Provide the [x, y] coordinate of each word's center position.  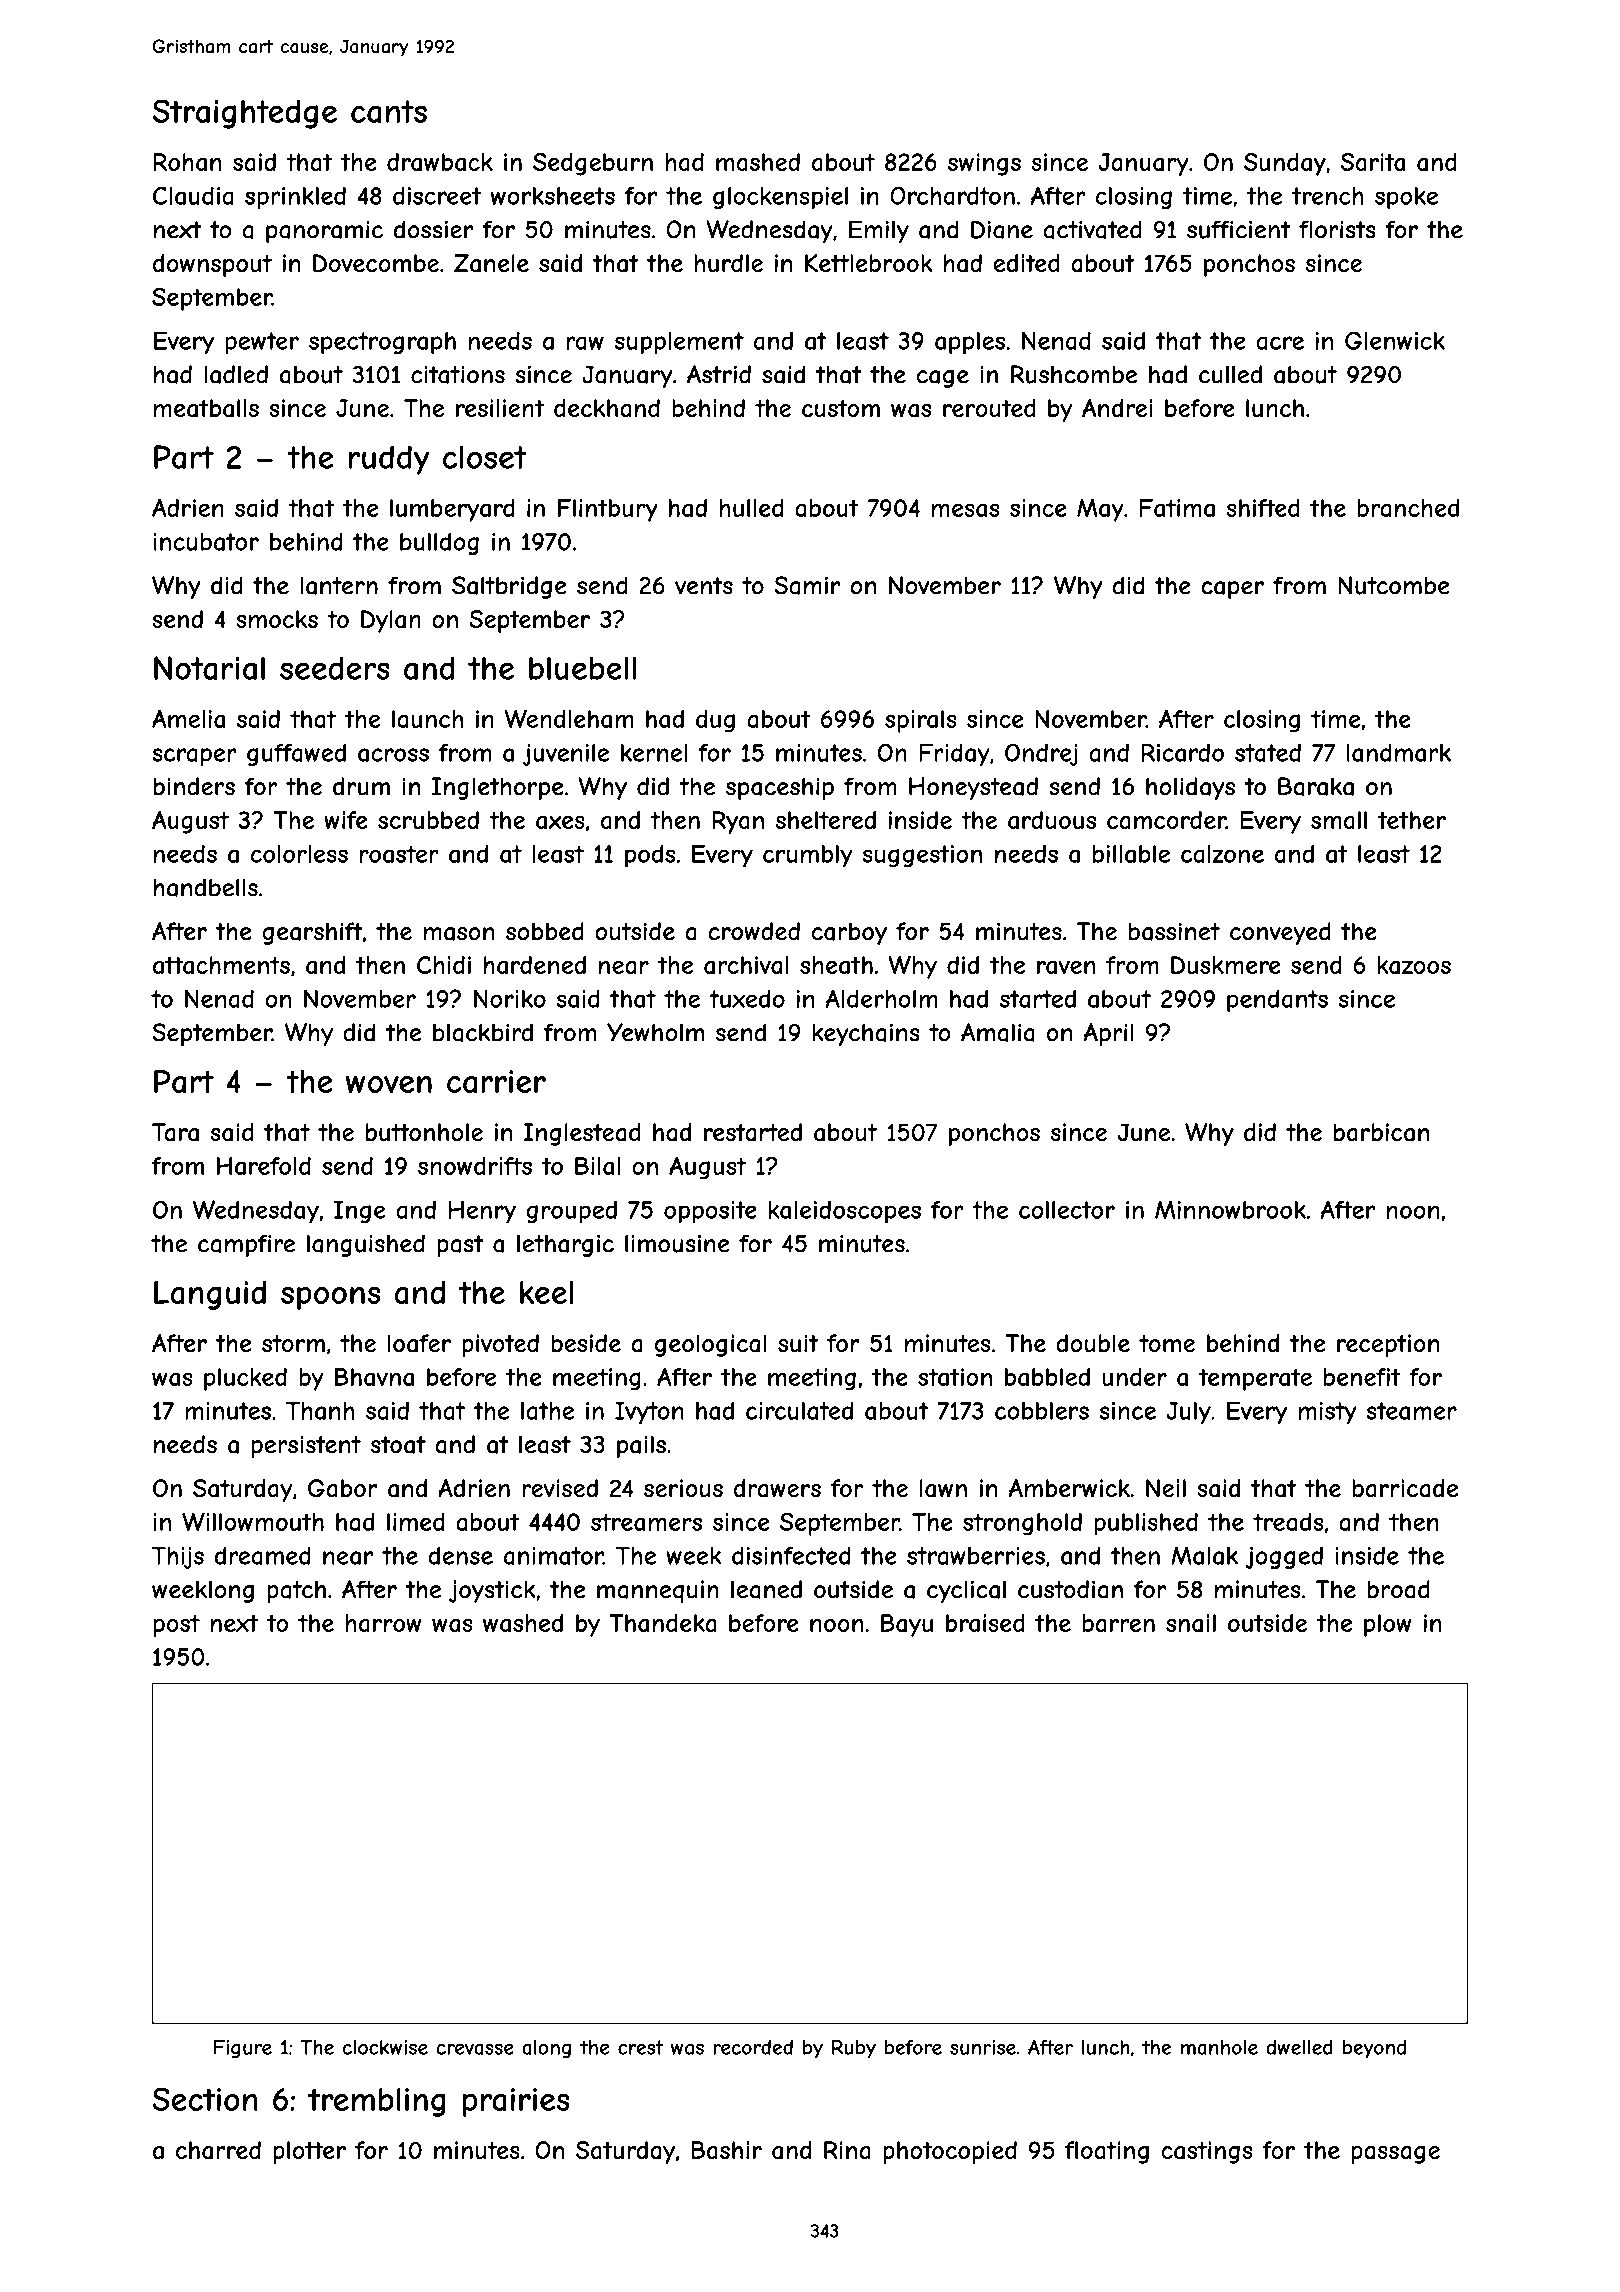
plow [1388, 1625]
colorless [299, 854]
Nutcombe [1394, 585]
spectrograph [382, 343]
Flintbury [608, 510]
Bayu [907, 1625]
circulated [799, 1411]
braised [985, 1623]
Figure [243, 2049]
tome [1167, 1344]
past [460, 1246]
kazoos [1414, 965]
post [176, 1626]
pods [650, 856]
